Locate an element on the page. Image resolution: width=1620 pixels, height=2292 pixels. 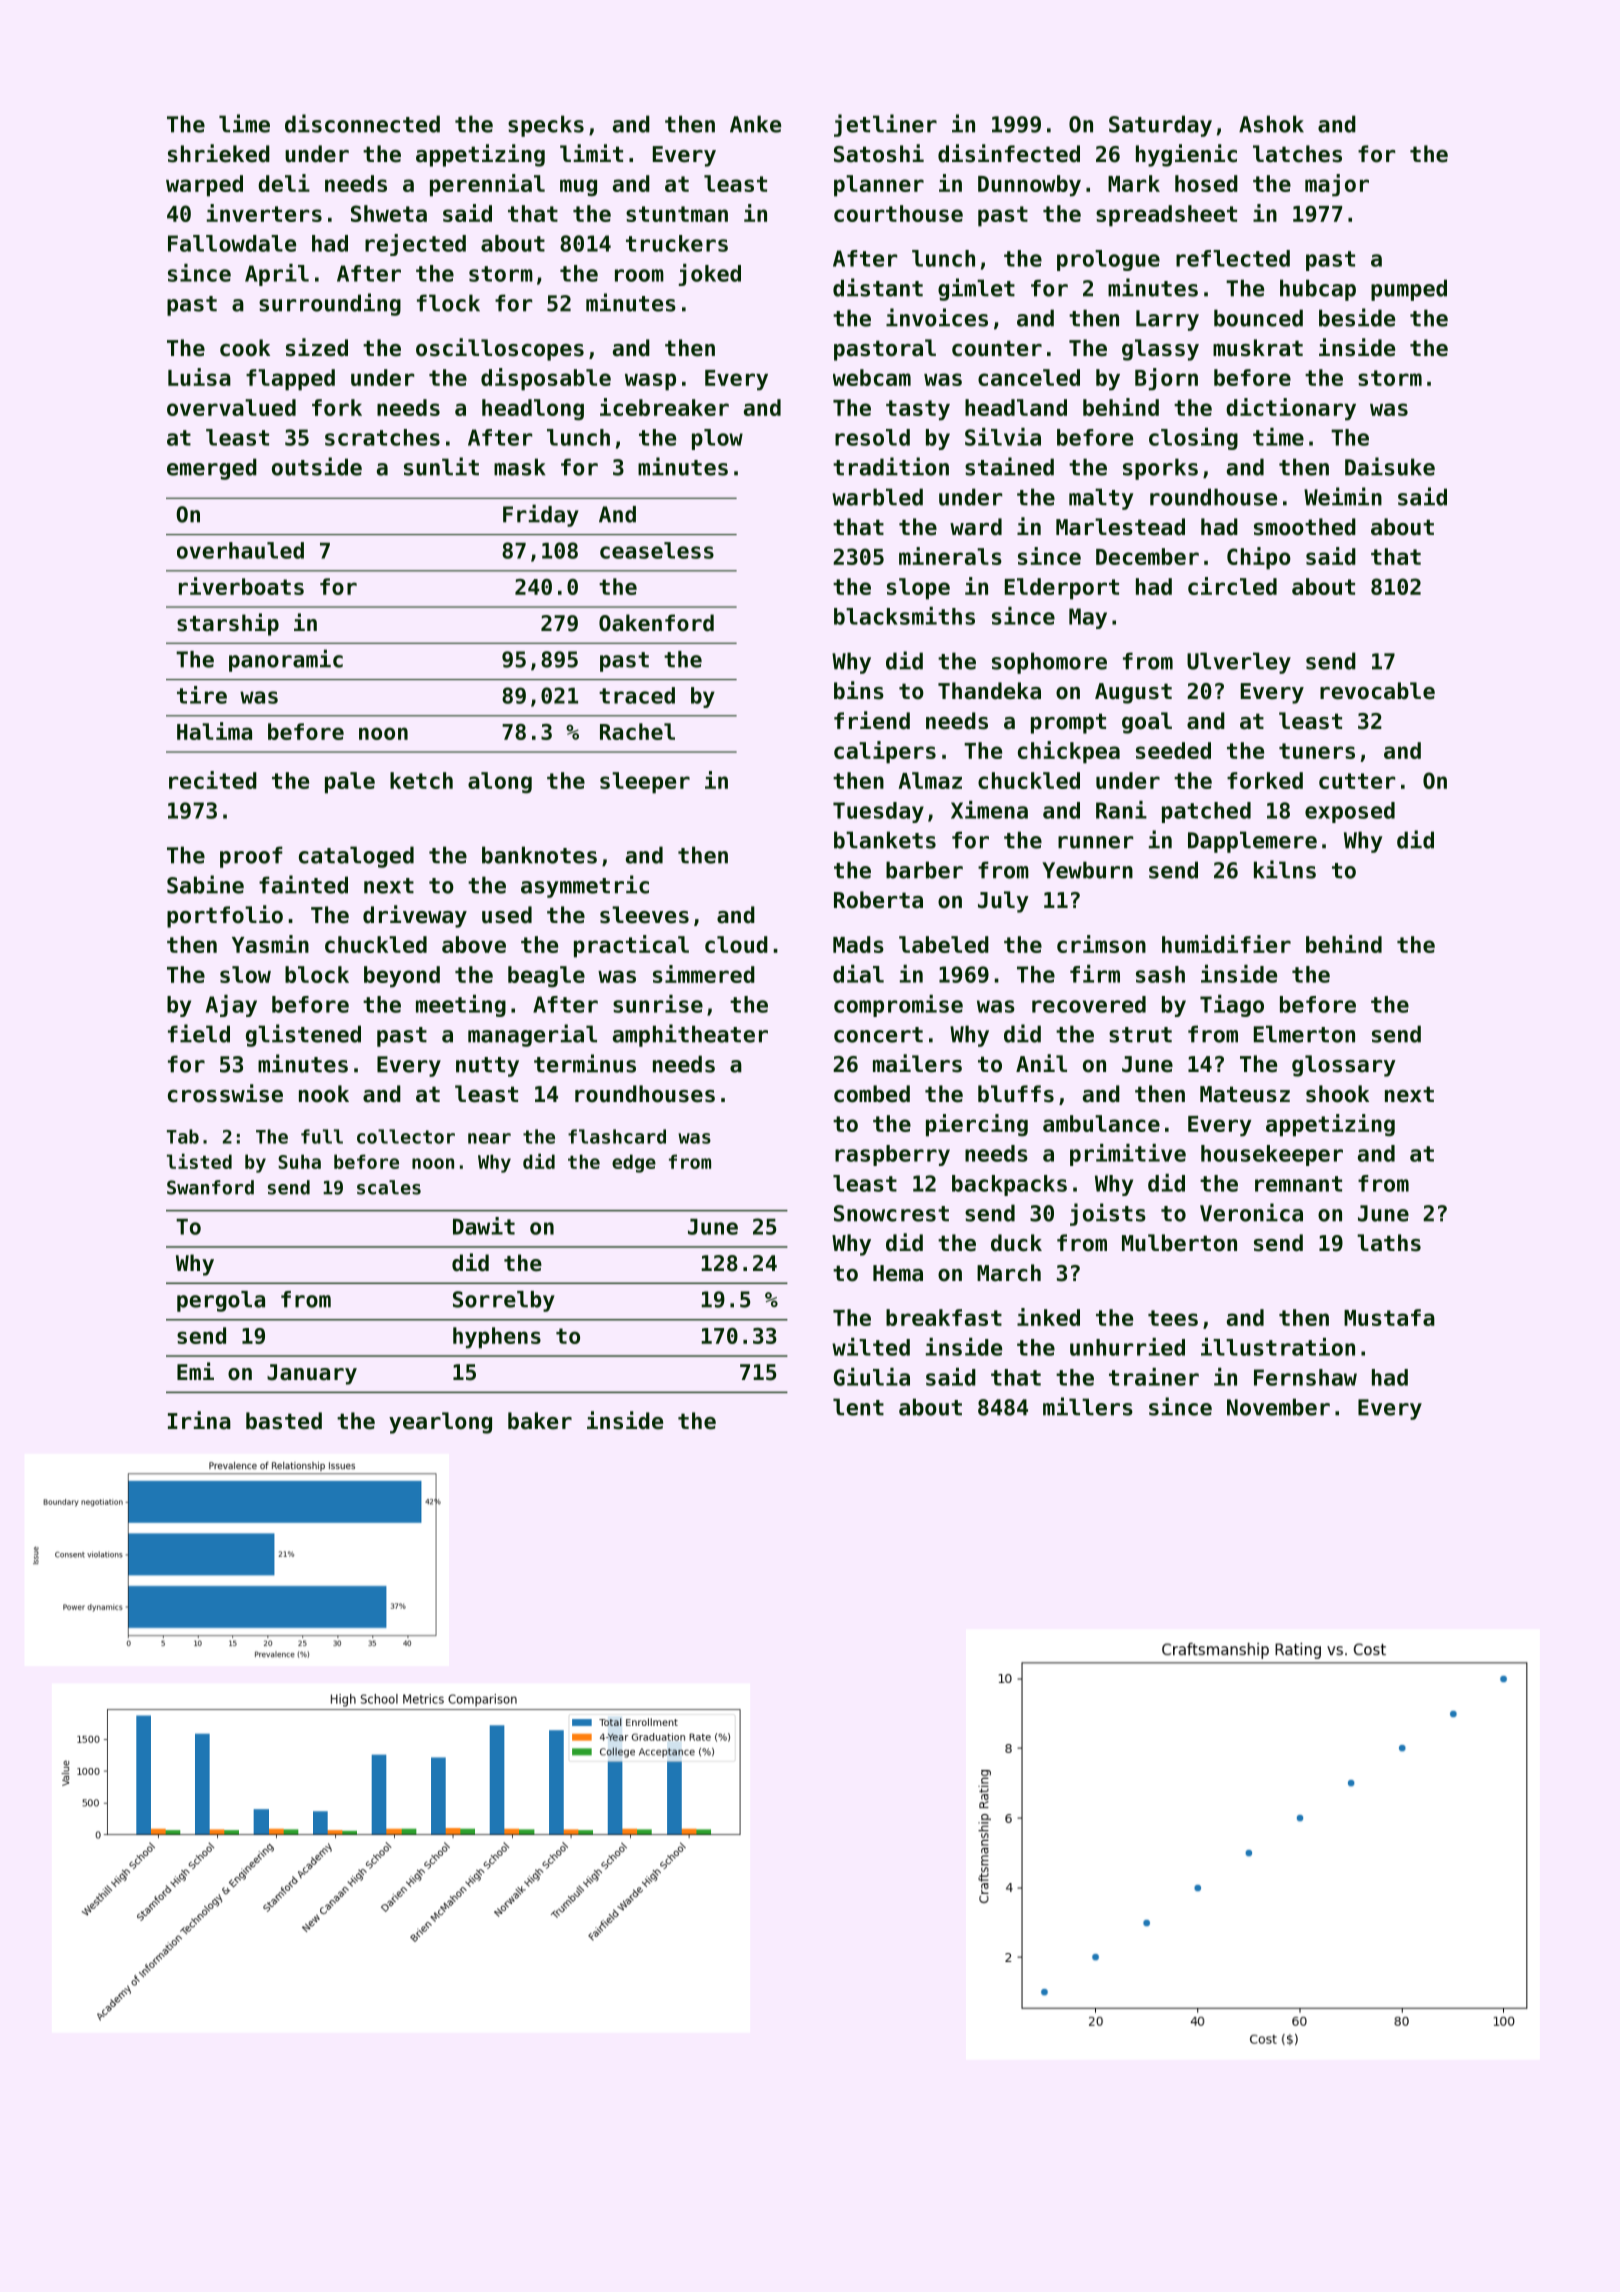
Roberta is located at coordinates (878, 900).
